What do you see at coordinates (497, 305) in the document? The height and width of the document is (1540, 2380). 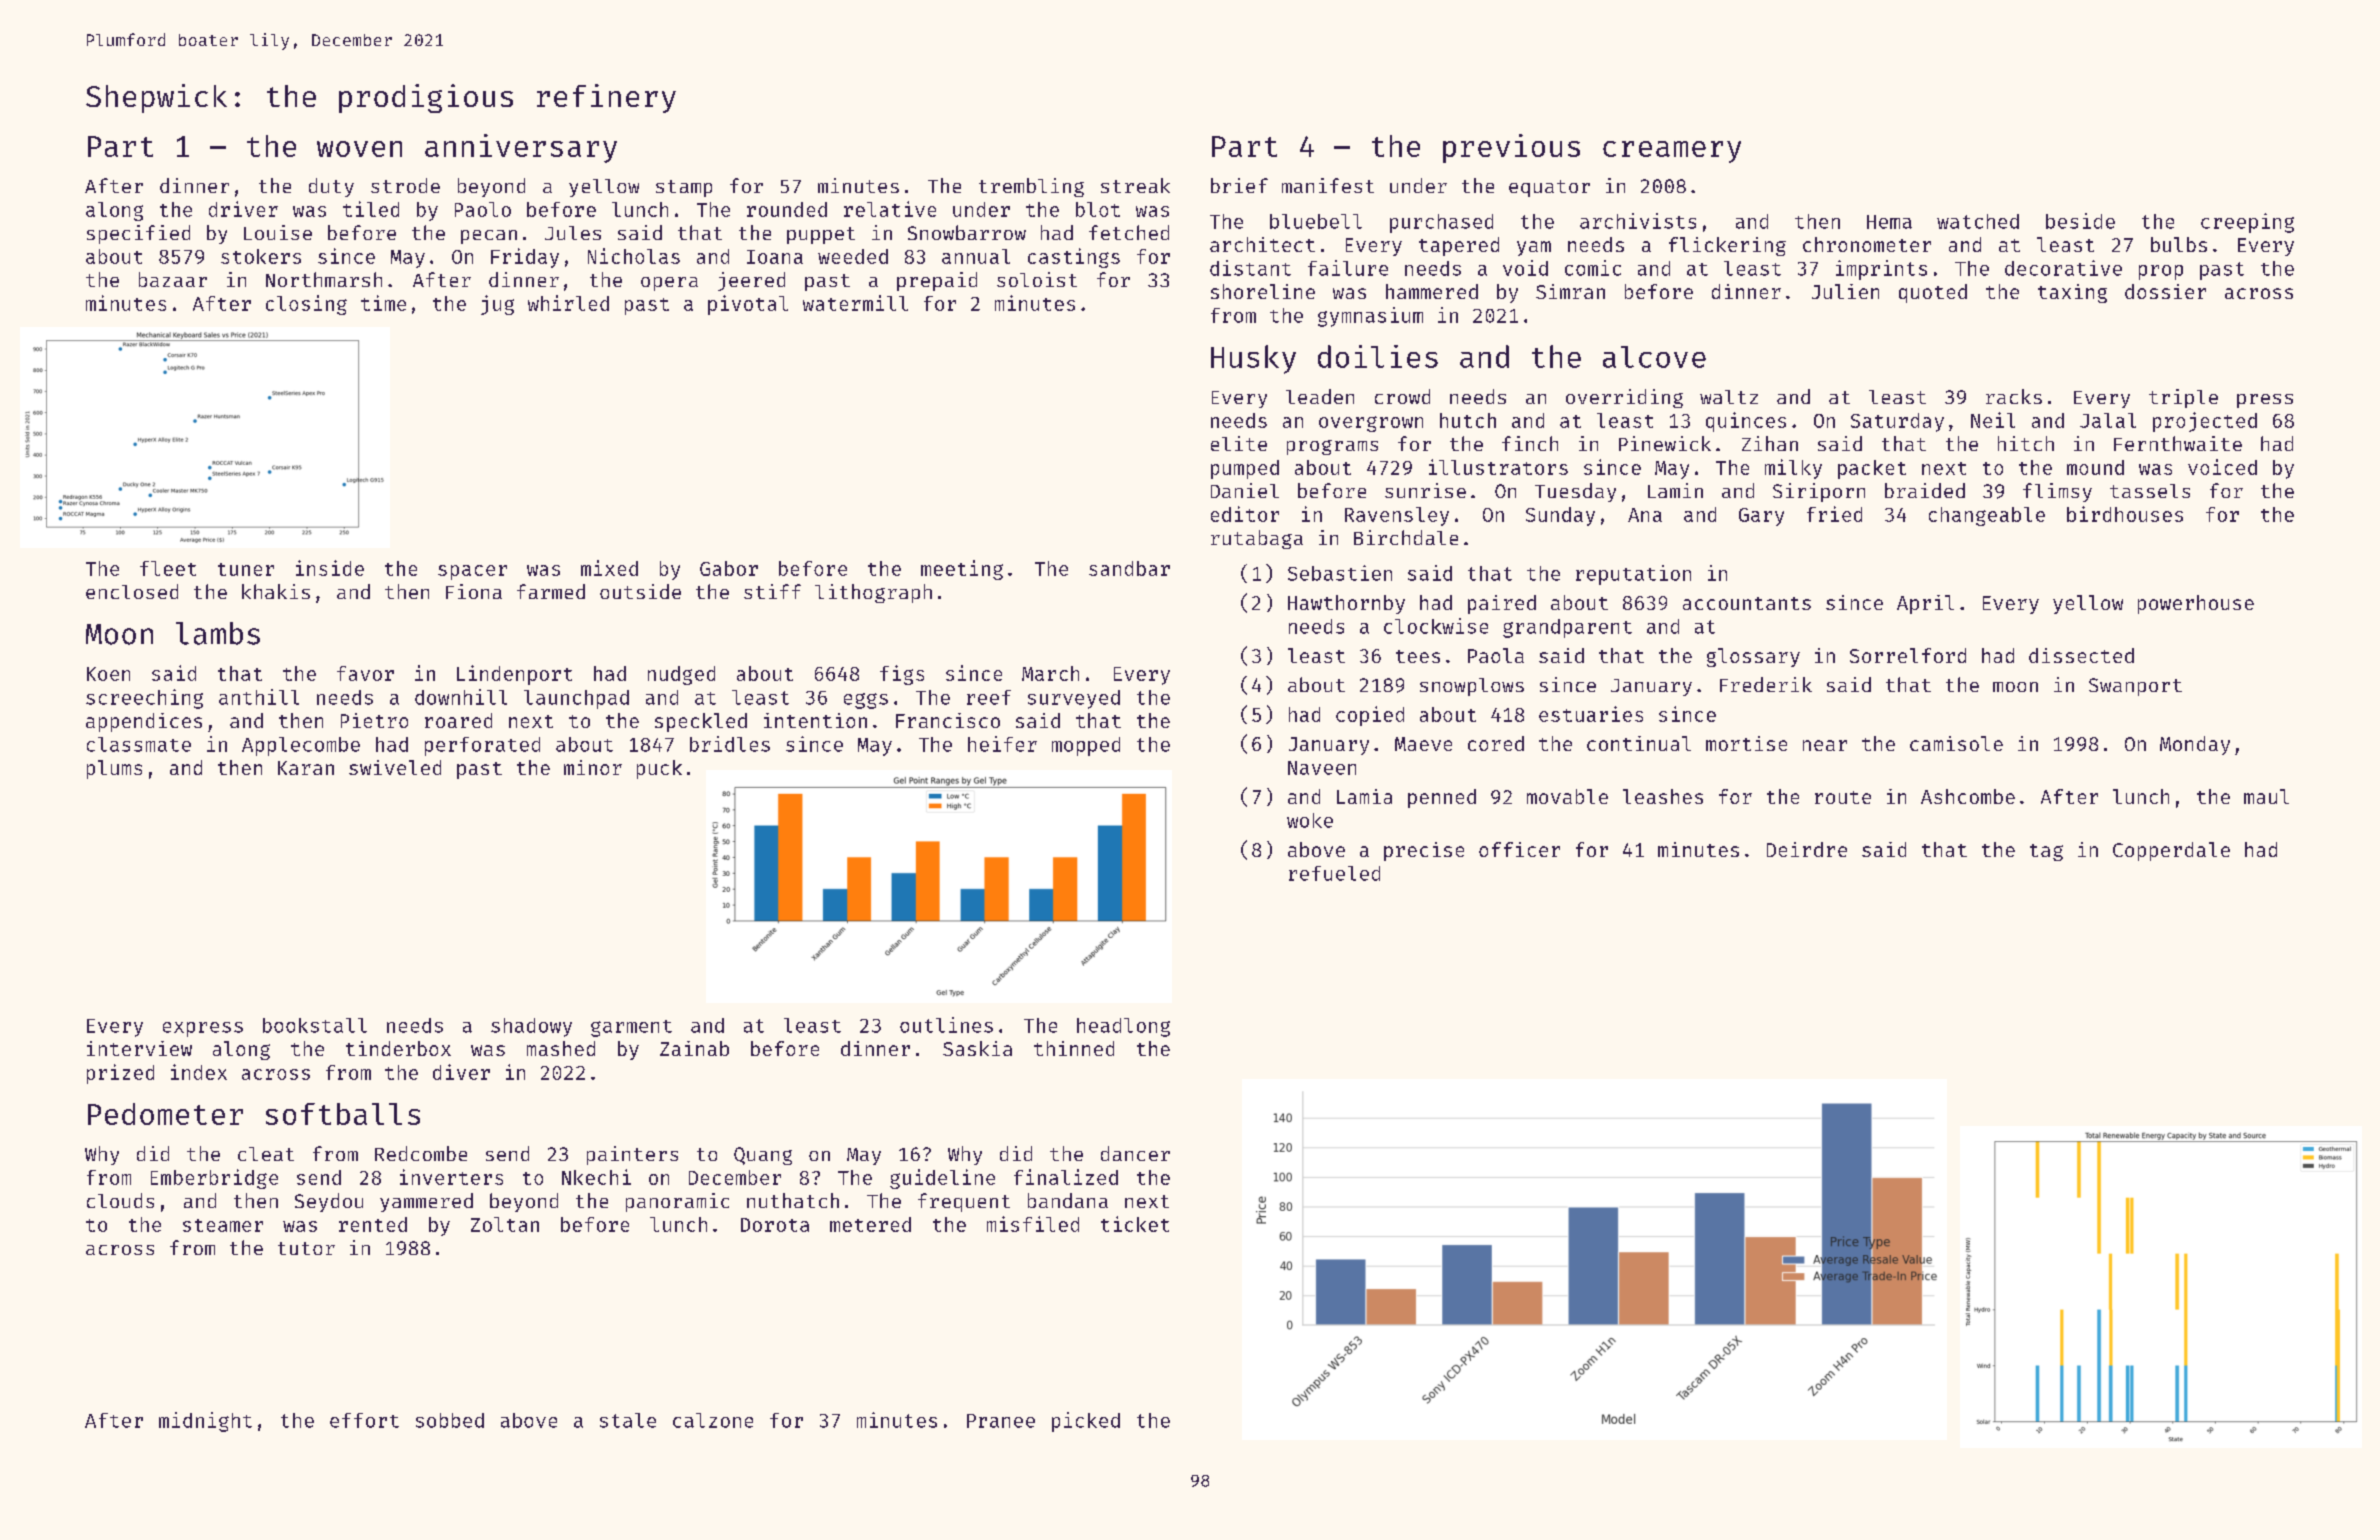 I see `jug` at bounding box center [497, 305].
